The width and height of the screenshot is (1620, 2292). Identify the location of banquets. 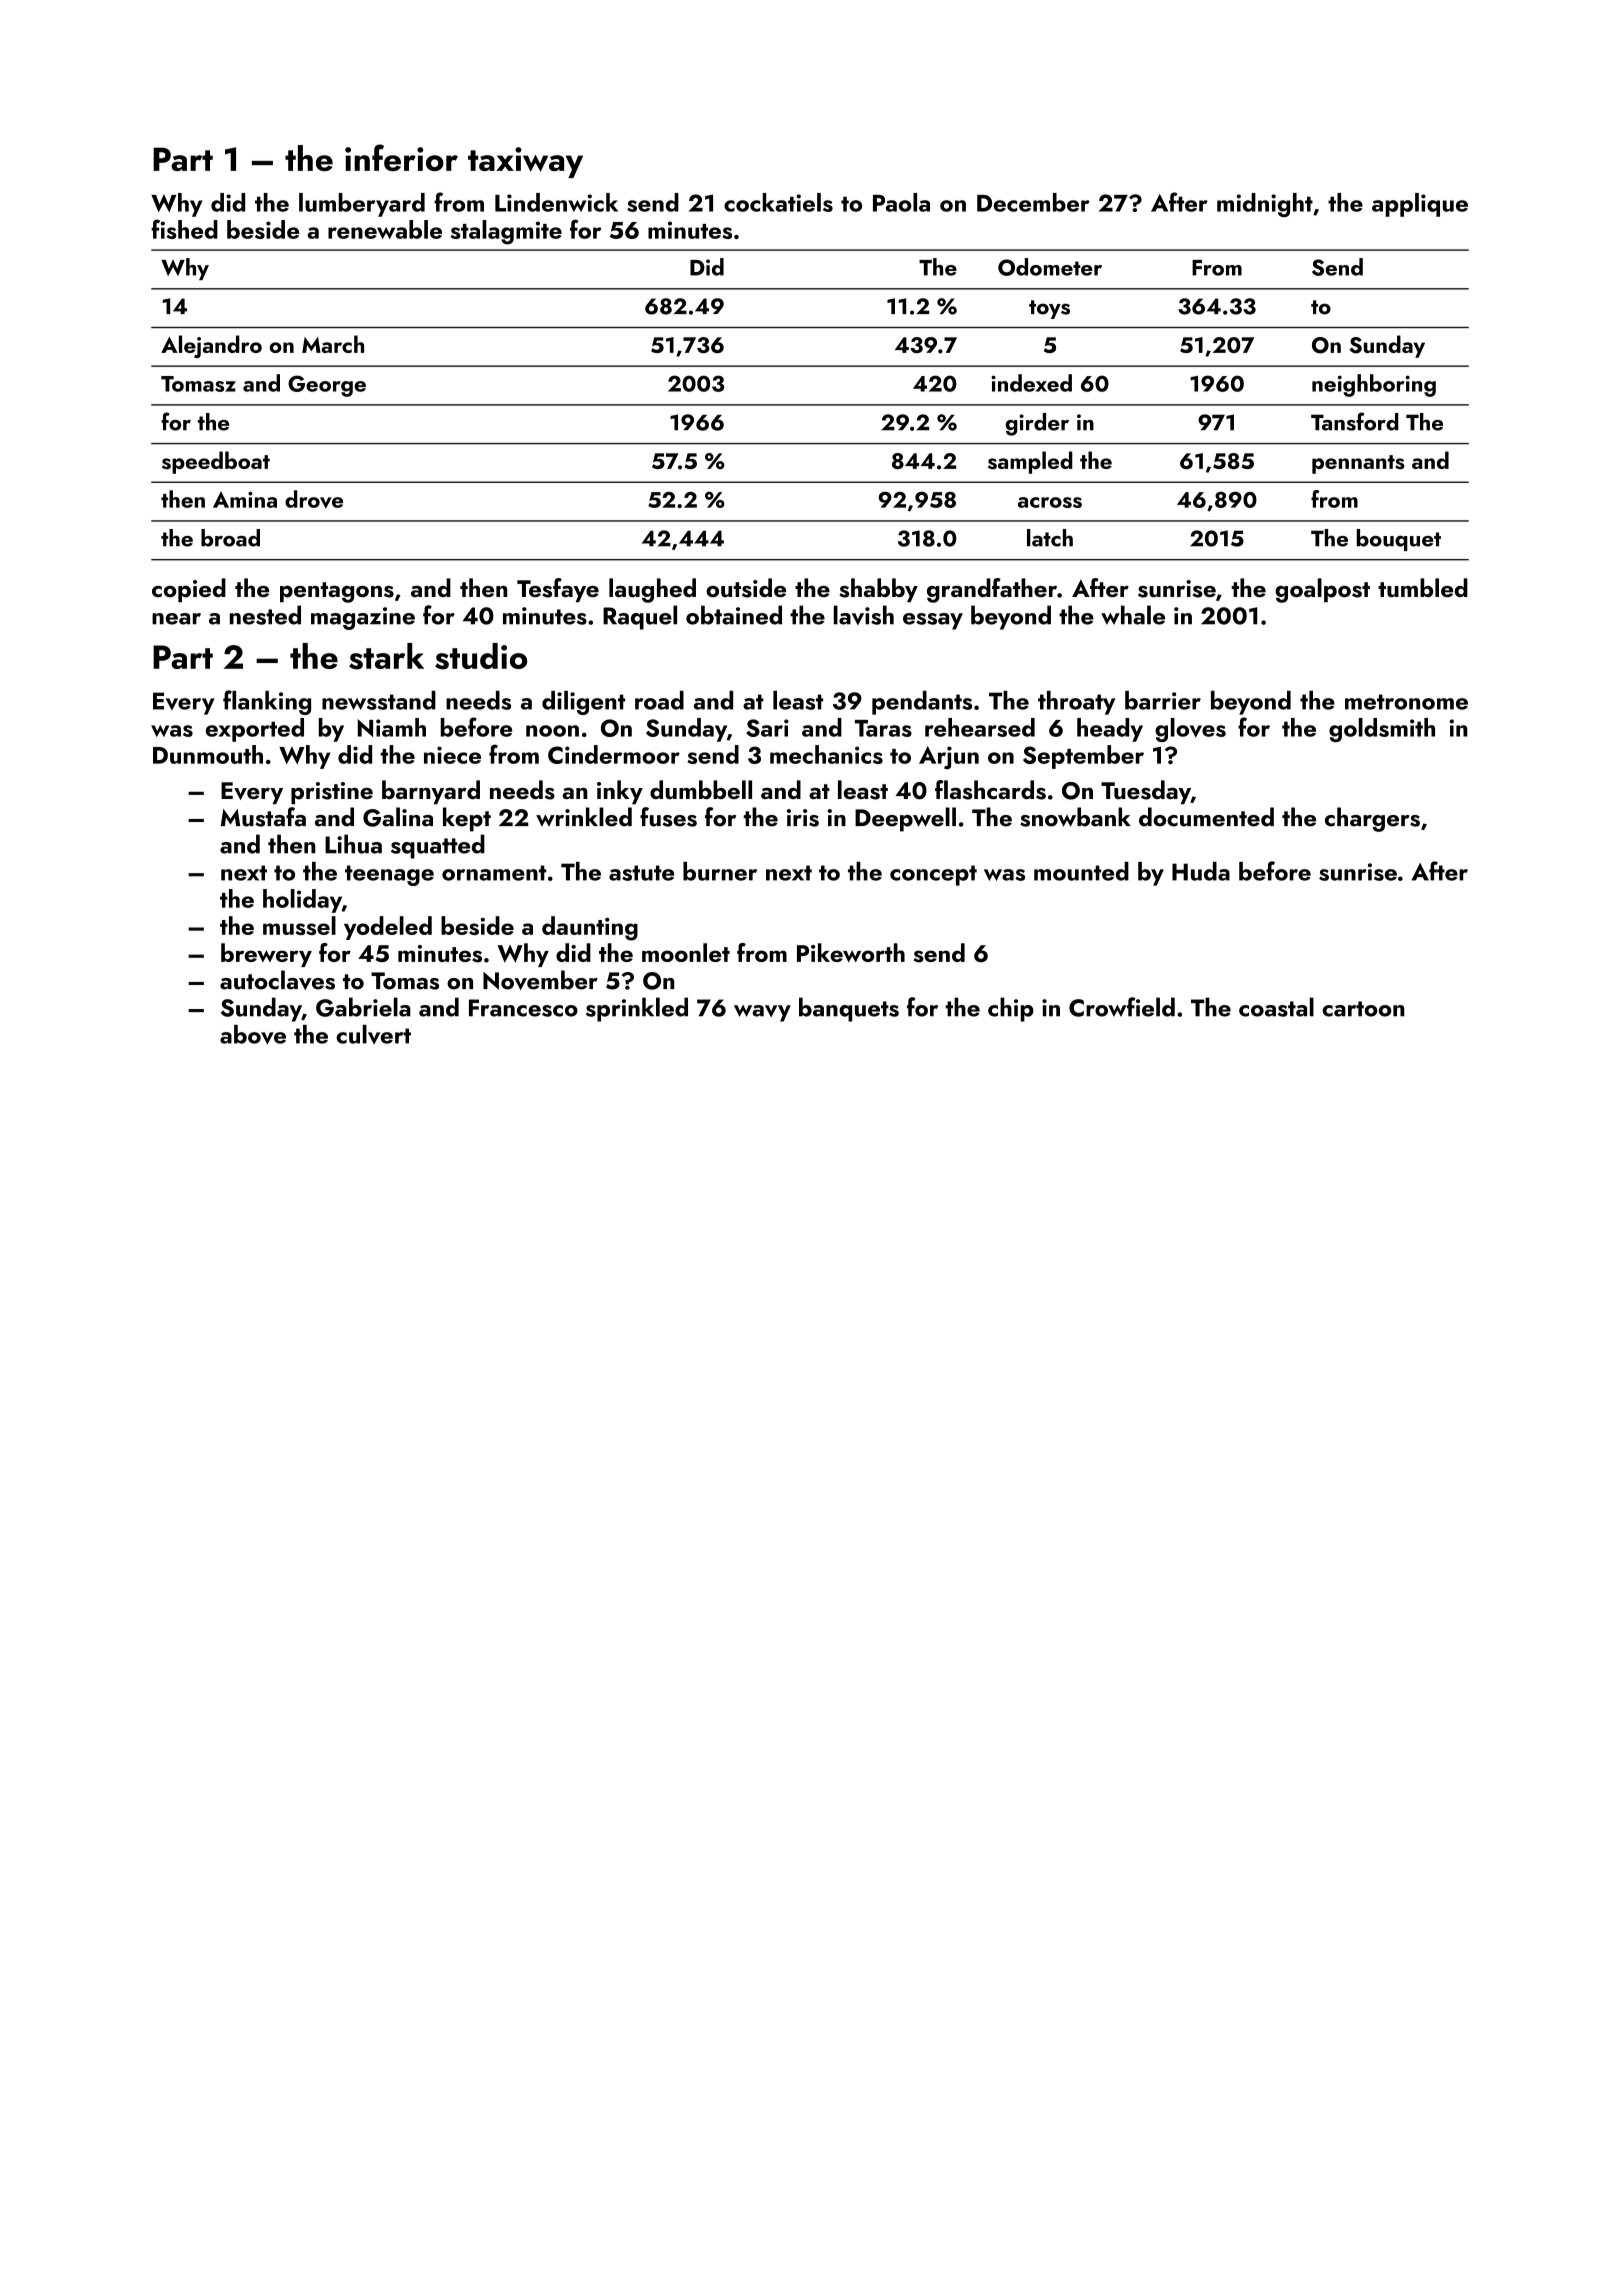
(849, 1009).
